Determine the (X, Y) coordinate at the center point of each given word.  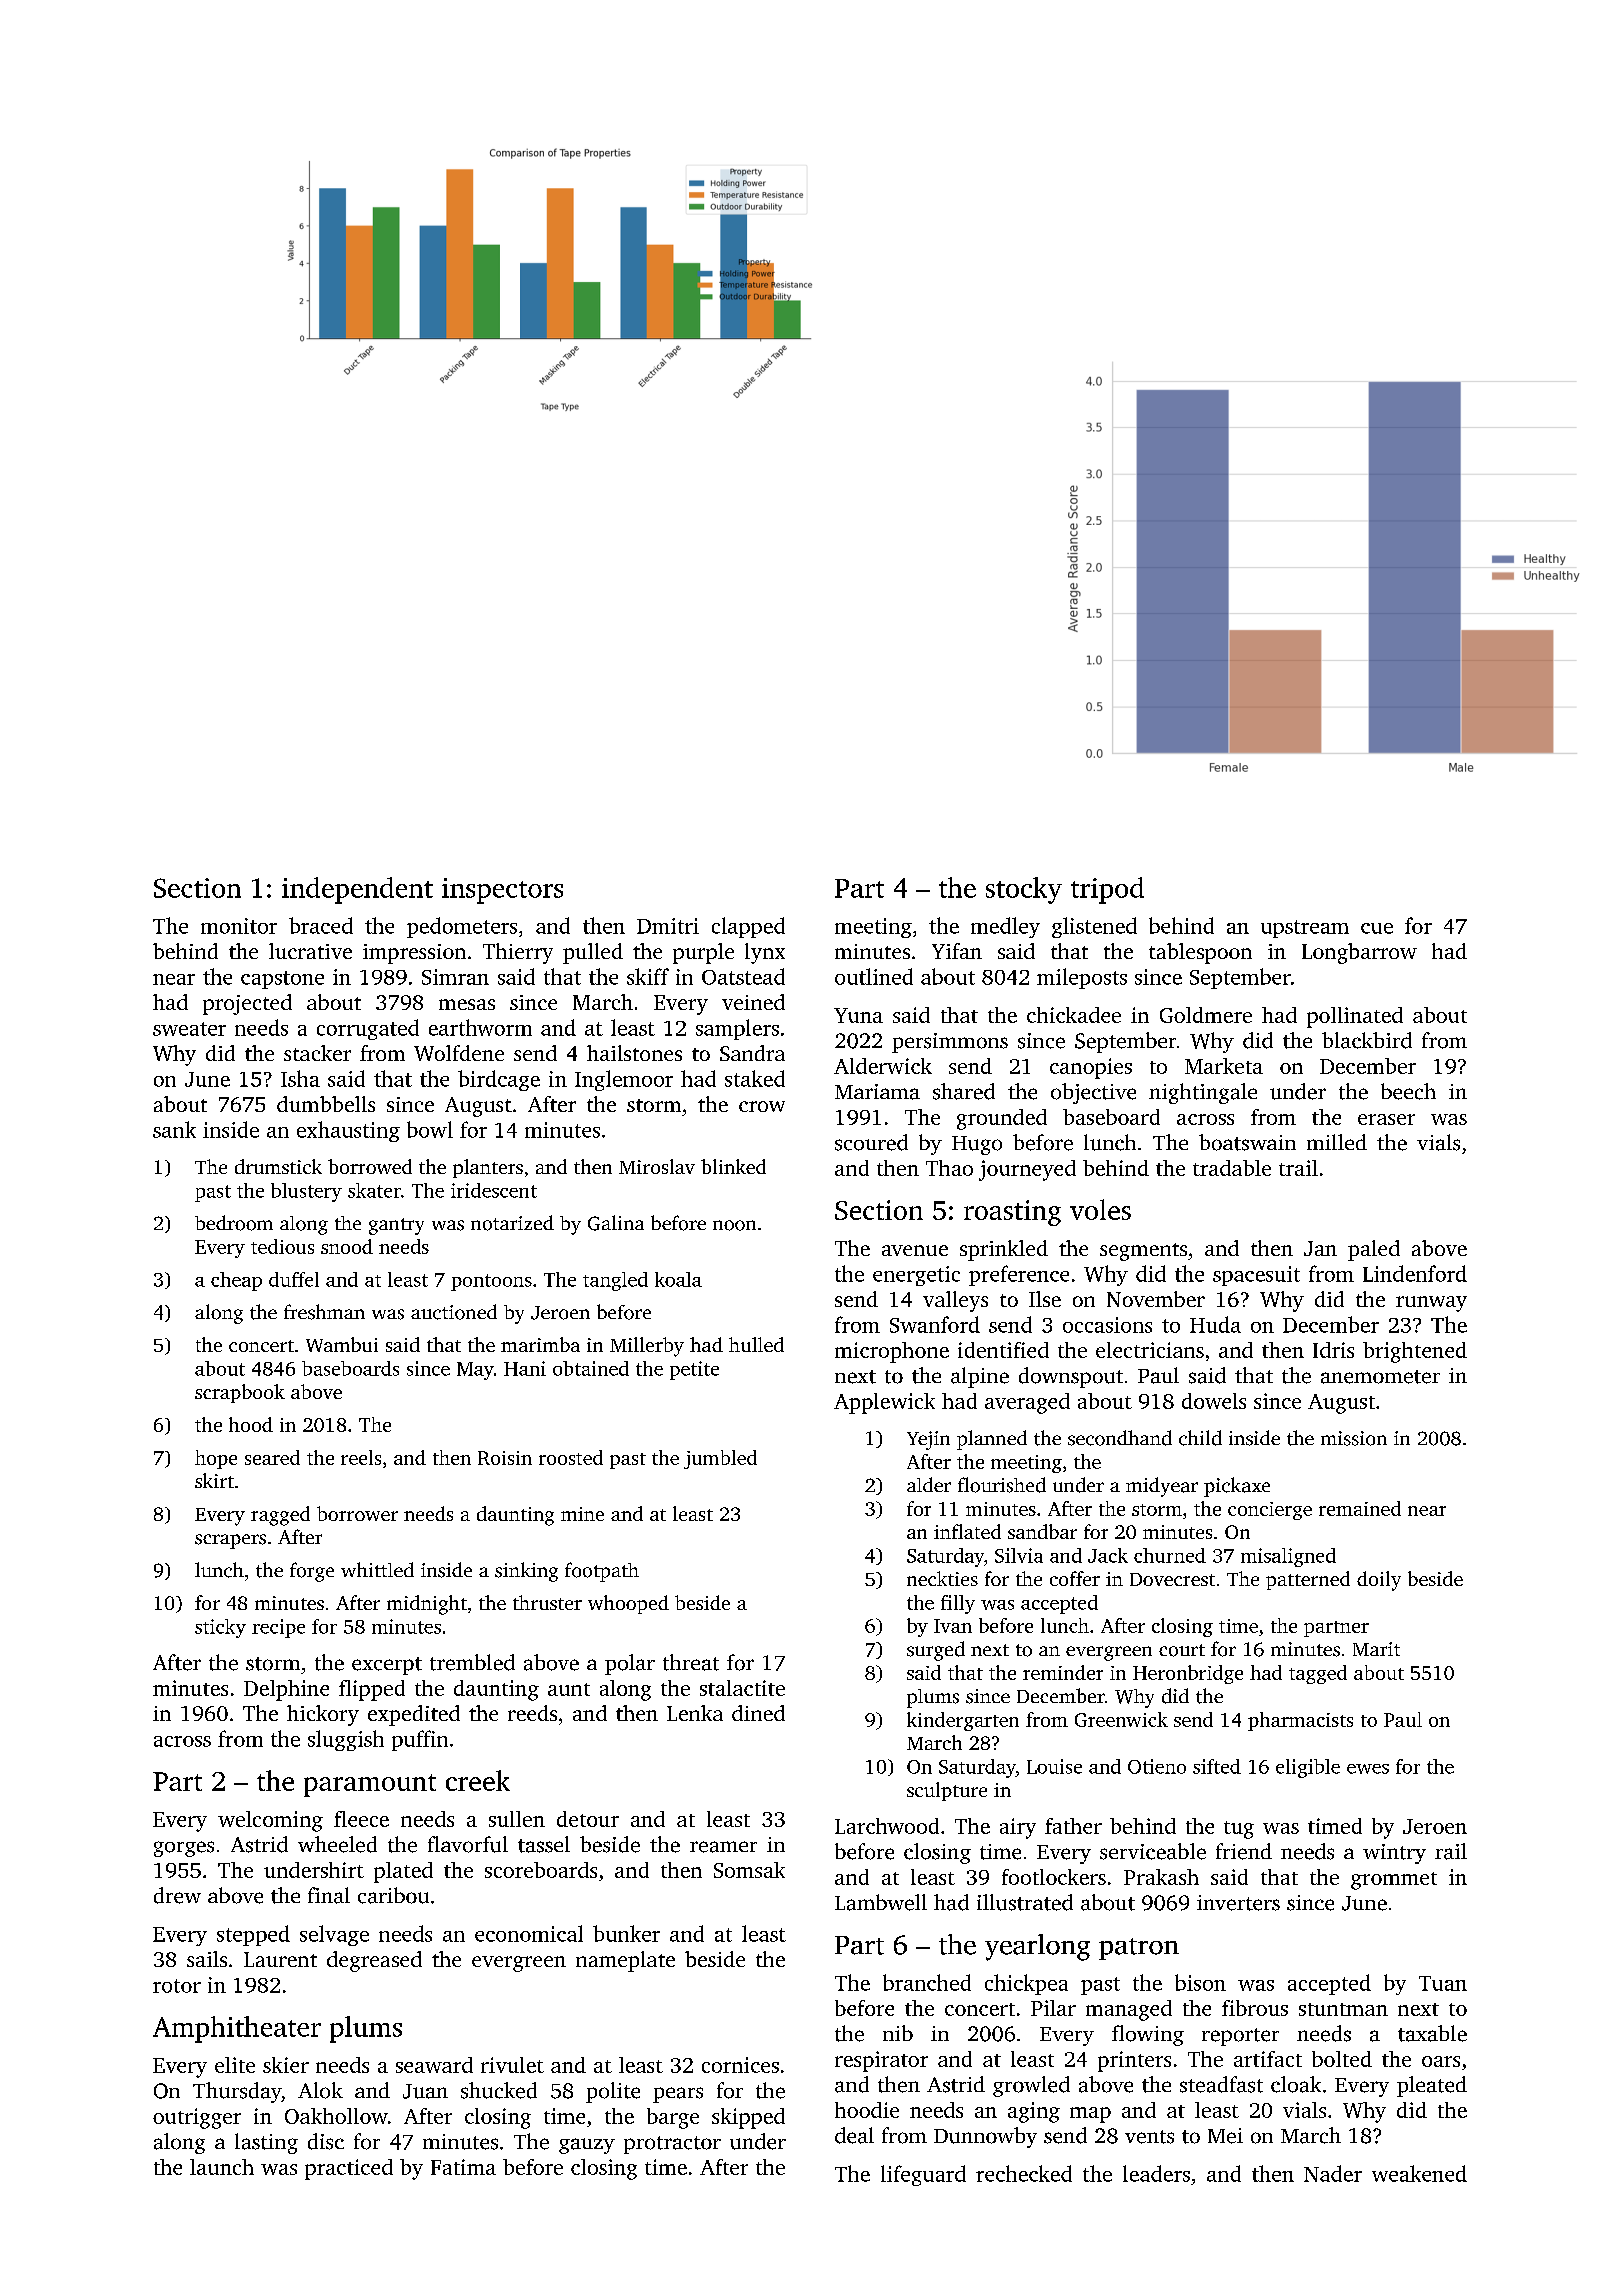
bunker (626, 1933)
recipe (278, 1628)
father (1073, 1826)
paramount (370, 1785)
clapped (748, 927)
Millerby (647, 1347)
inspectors (502, 891)
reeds (532, 1713)
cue (1377, 928)
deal (854, 2135)
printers (1134, 2061)
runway (1431, 1304)
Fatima (463, 2167)
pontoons (491, 1282)
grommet (1394, 1881)
